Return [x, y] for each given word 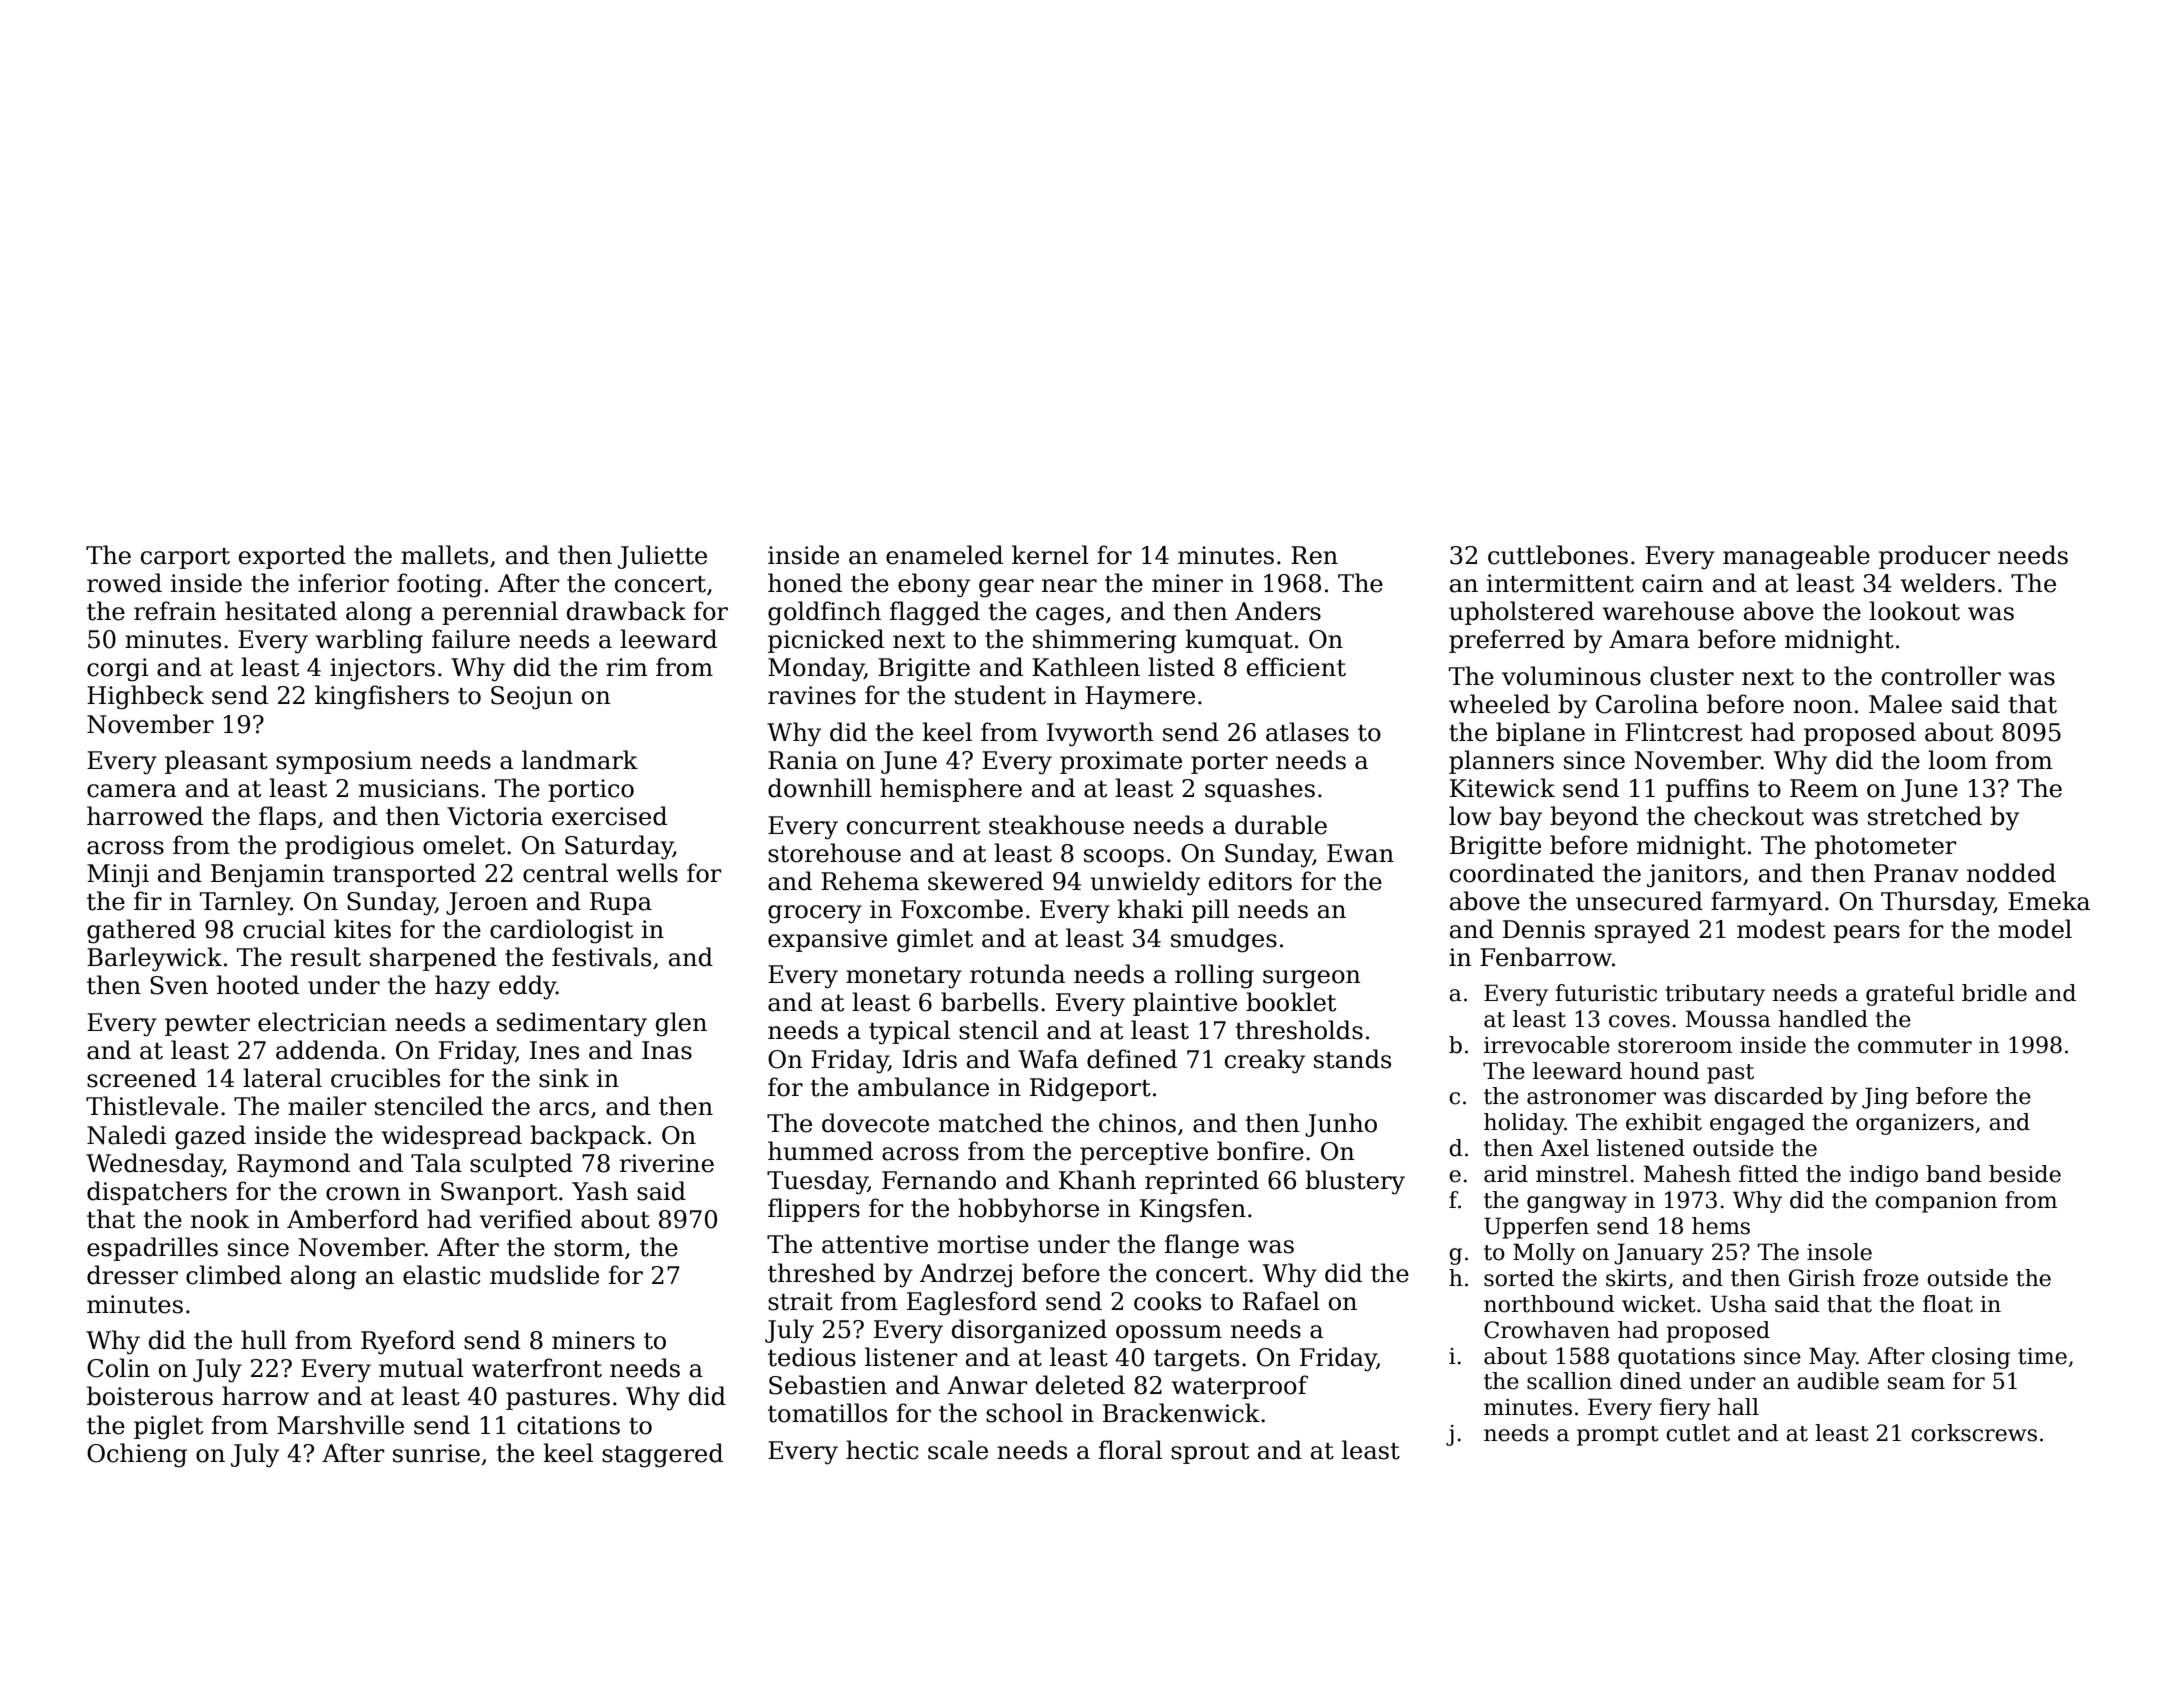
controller [1941, 676]
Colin [118, 1368]
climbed [234, 1275]
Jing [1885, 1098]
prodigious [349, 847]
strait [800, 1301]
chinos [1137, 1123]
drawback [626, 611]
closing [1971, 1358]
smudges [1224, 940]
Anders [1278, 611]
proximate [1121, 762]
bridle [1994, 993]
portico [591, 790]
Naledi [126, 1135]
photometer [1886, 847]
